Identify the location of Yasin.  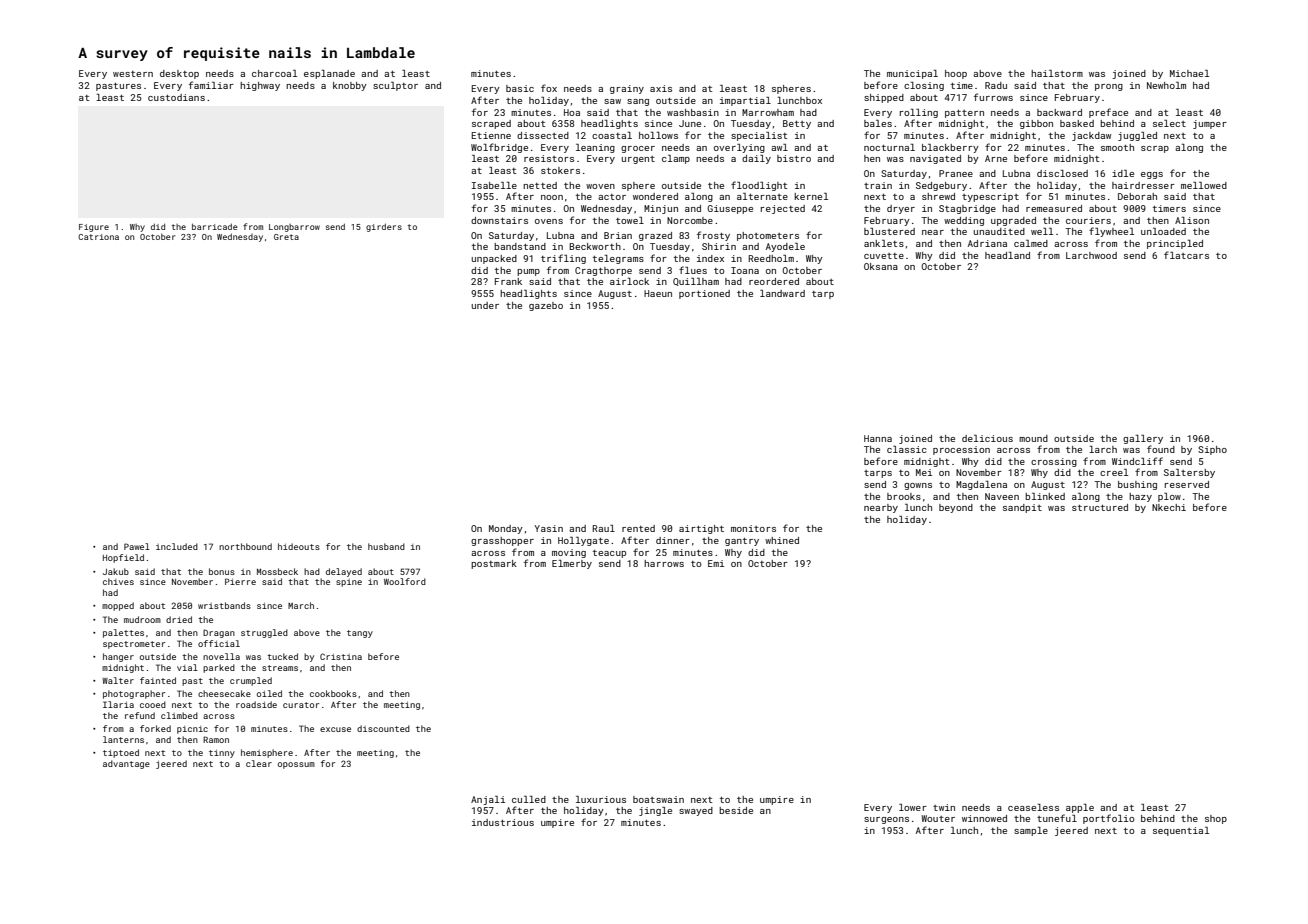
(549, 528).
